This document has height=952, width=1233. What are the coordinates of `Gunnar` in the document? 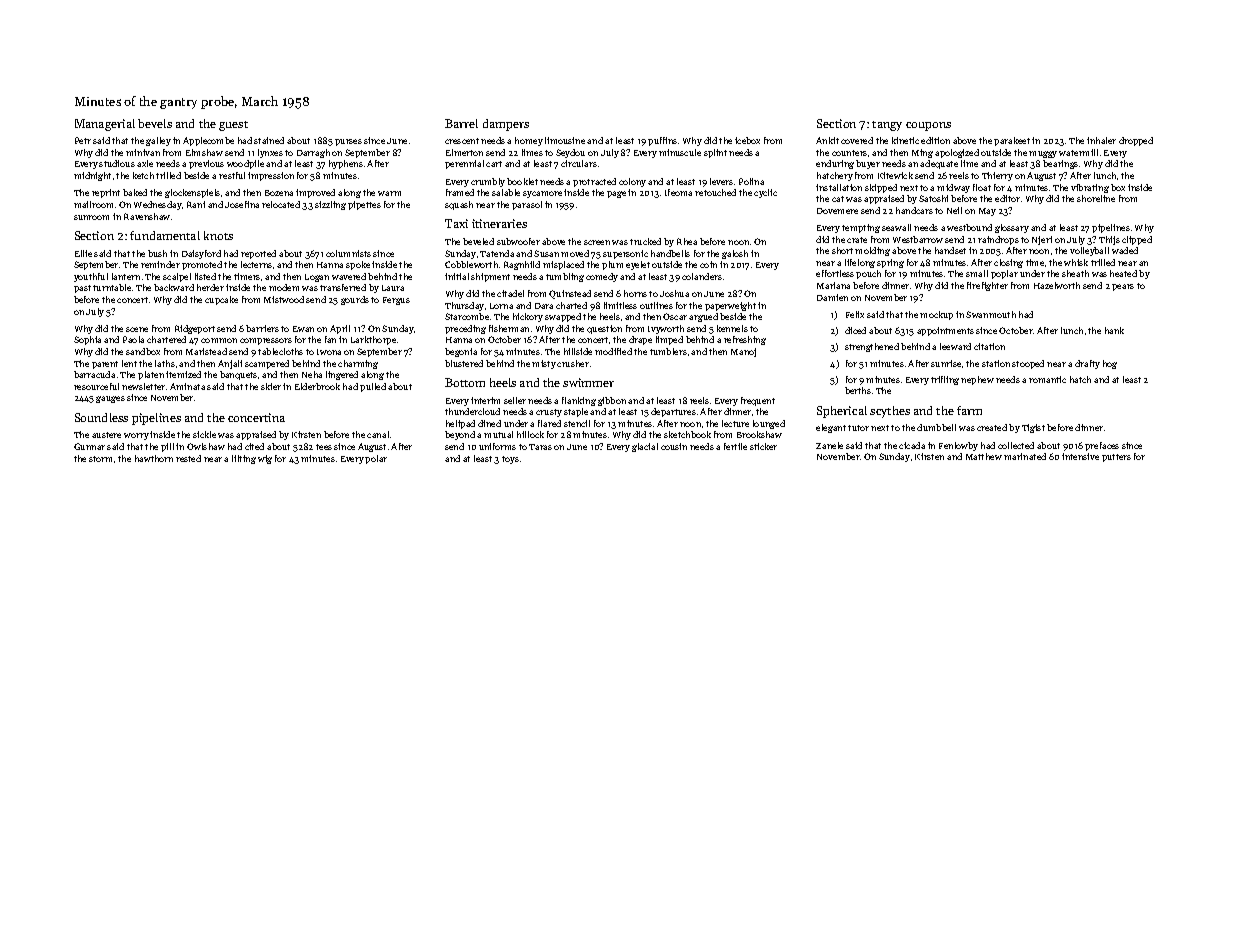 It's located at (89, 446).
